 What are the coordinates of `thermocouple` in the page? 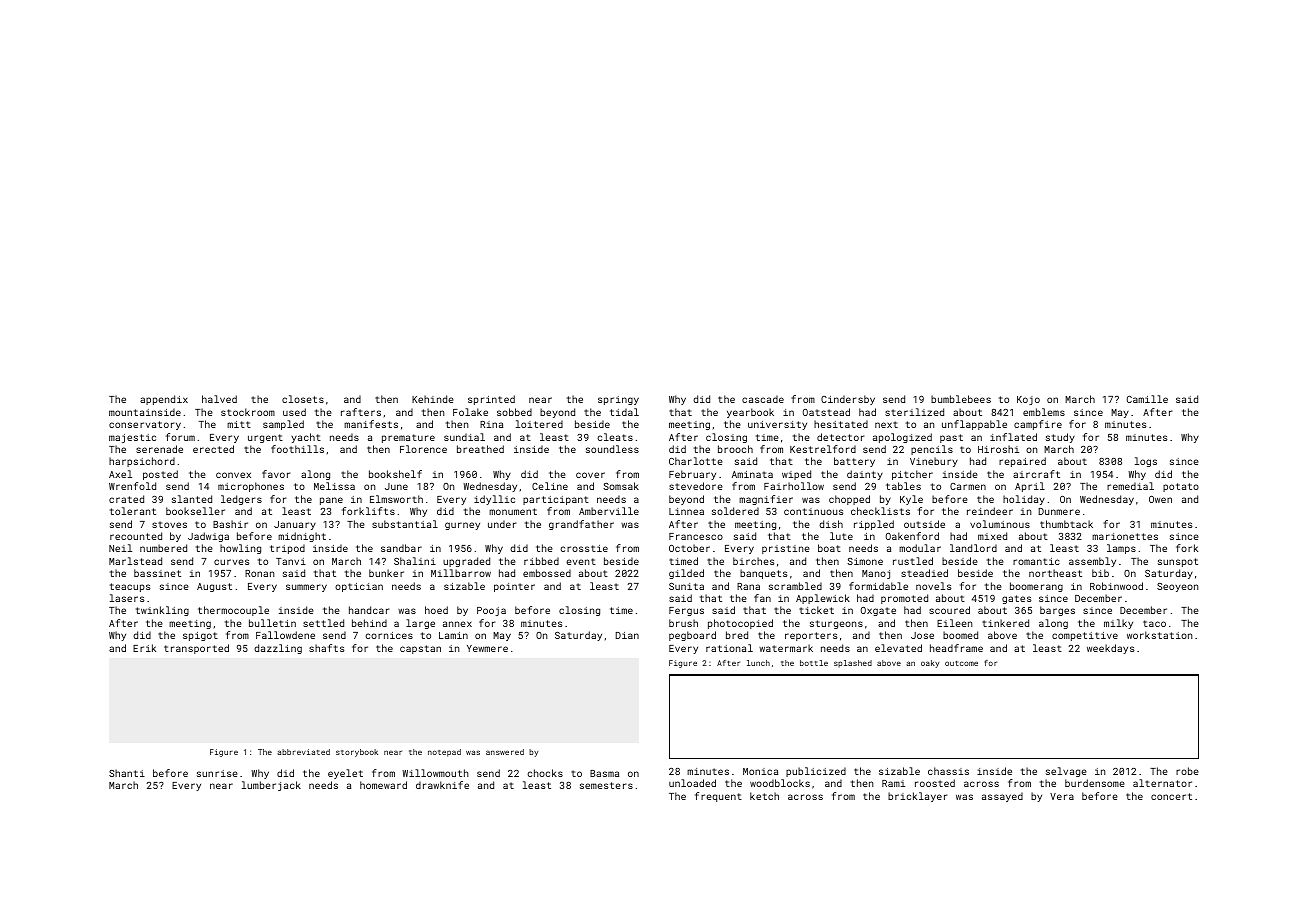 It's located at (233, 611).
